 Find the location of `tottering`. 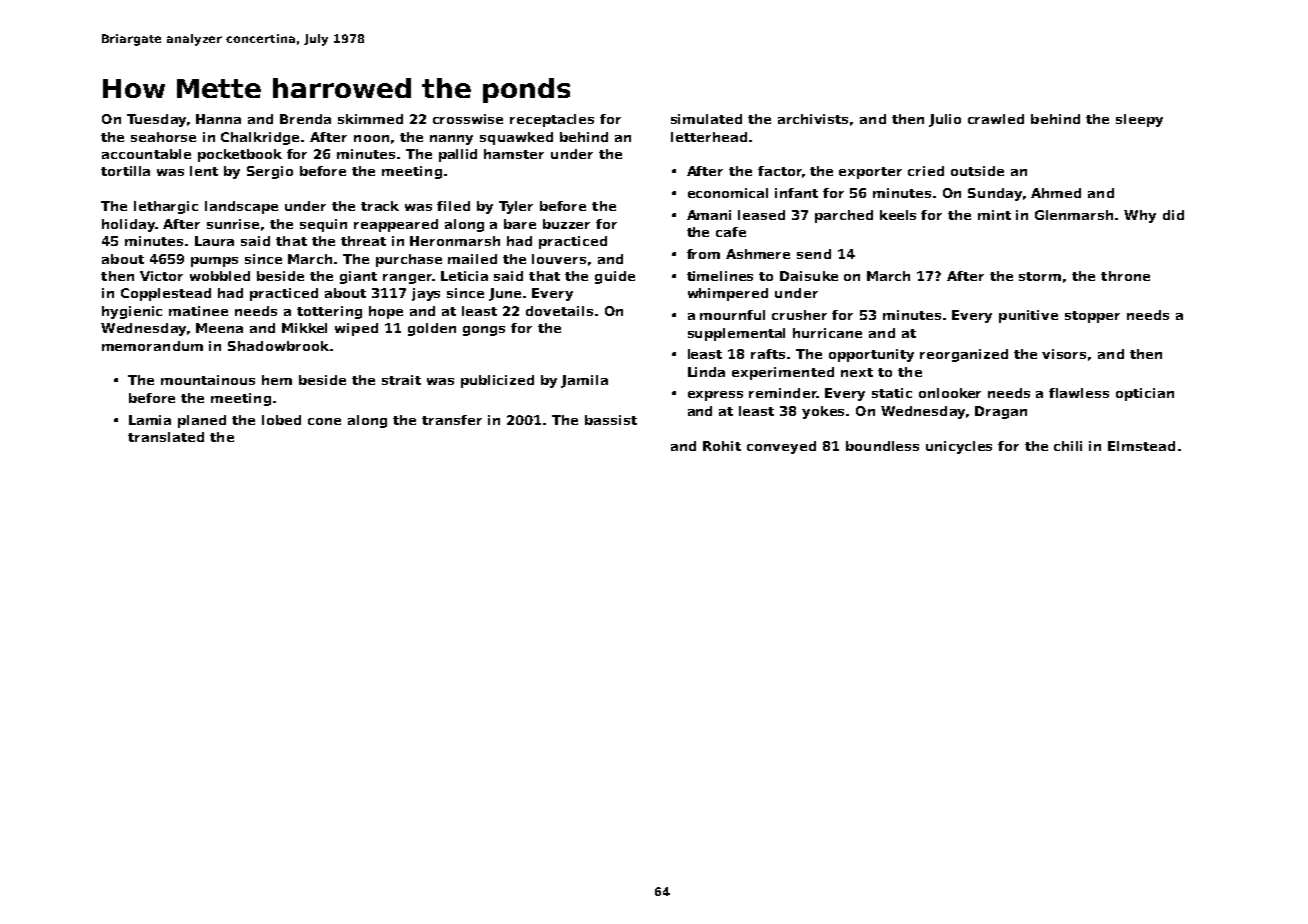

tottering is located at coordinates (329, 312).
